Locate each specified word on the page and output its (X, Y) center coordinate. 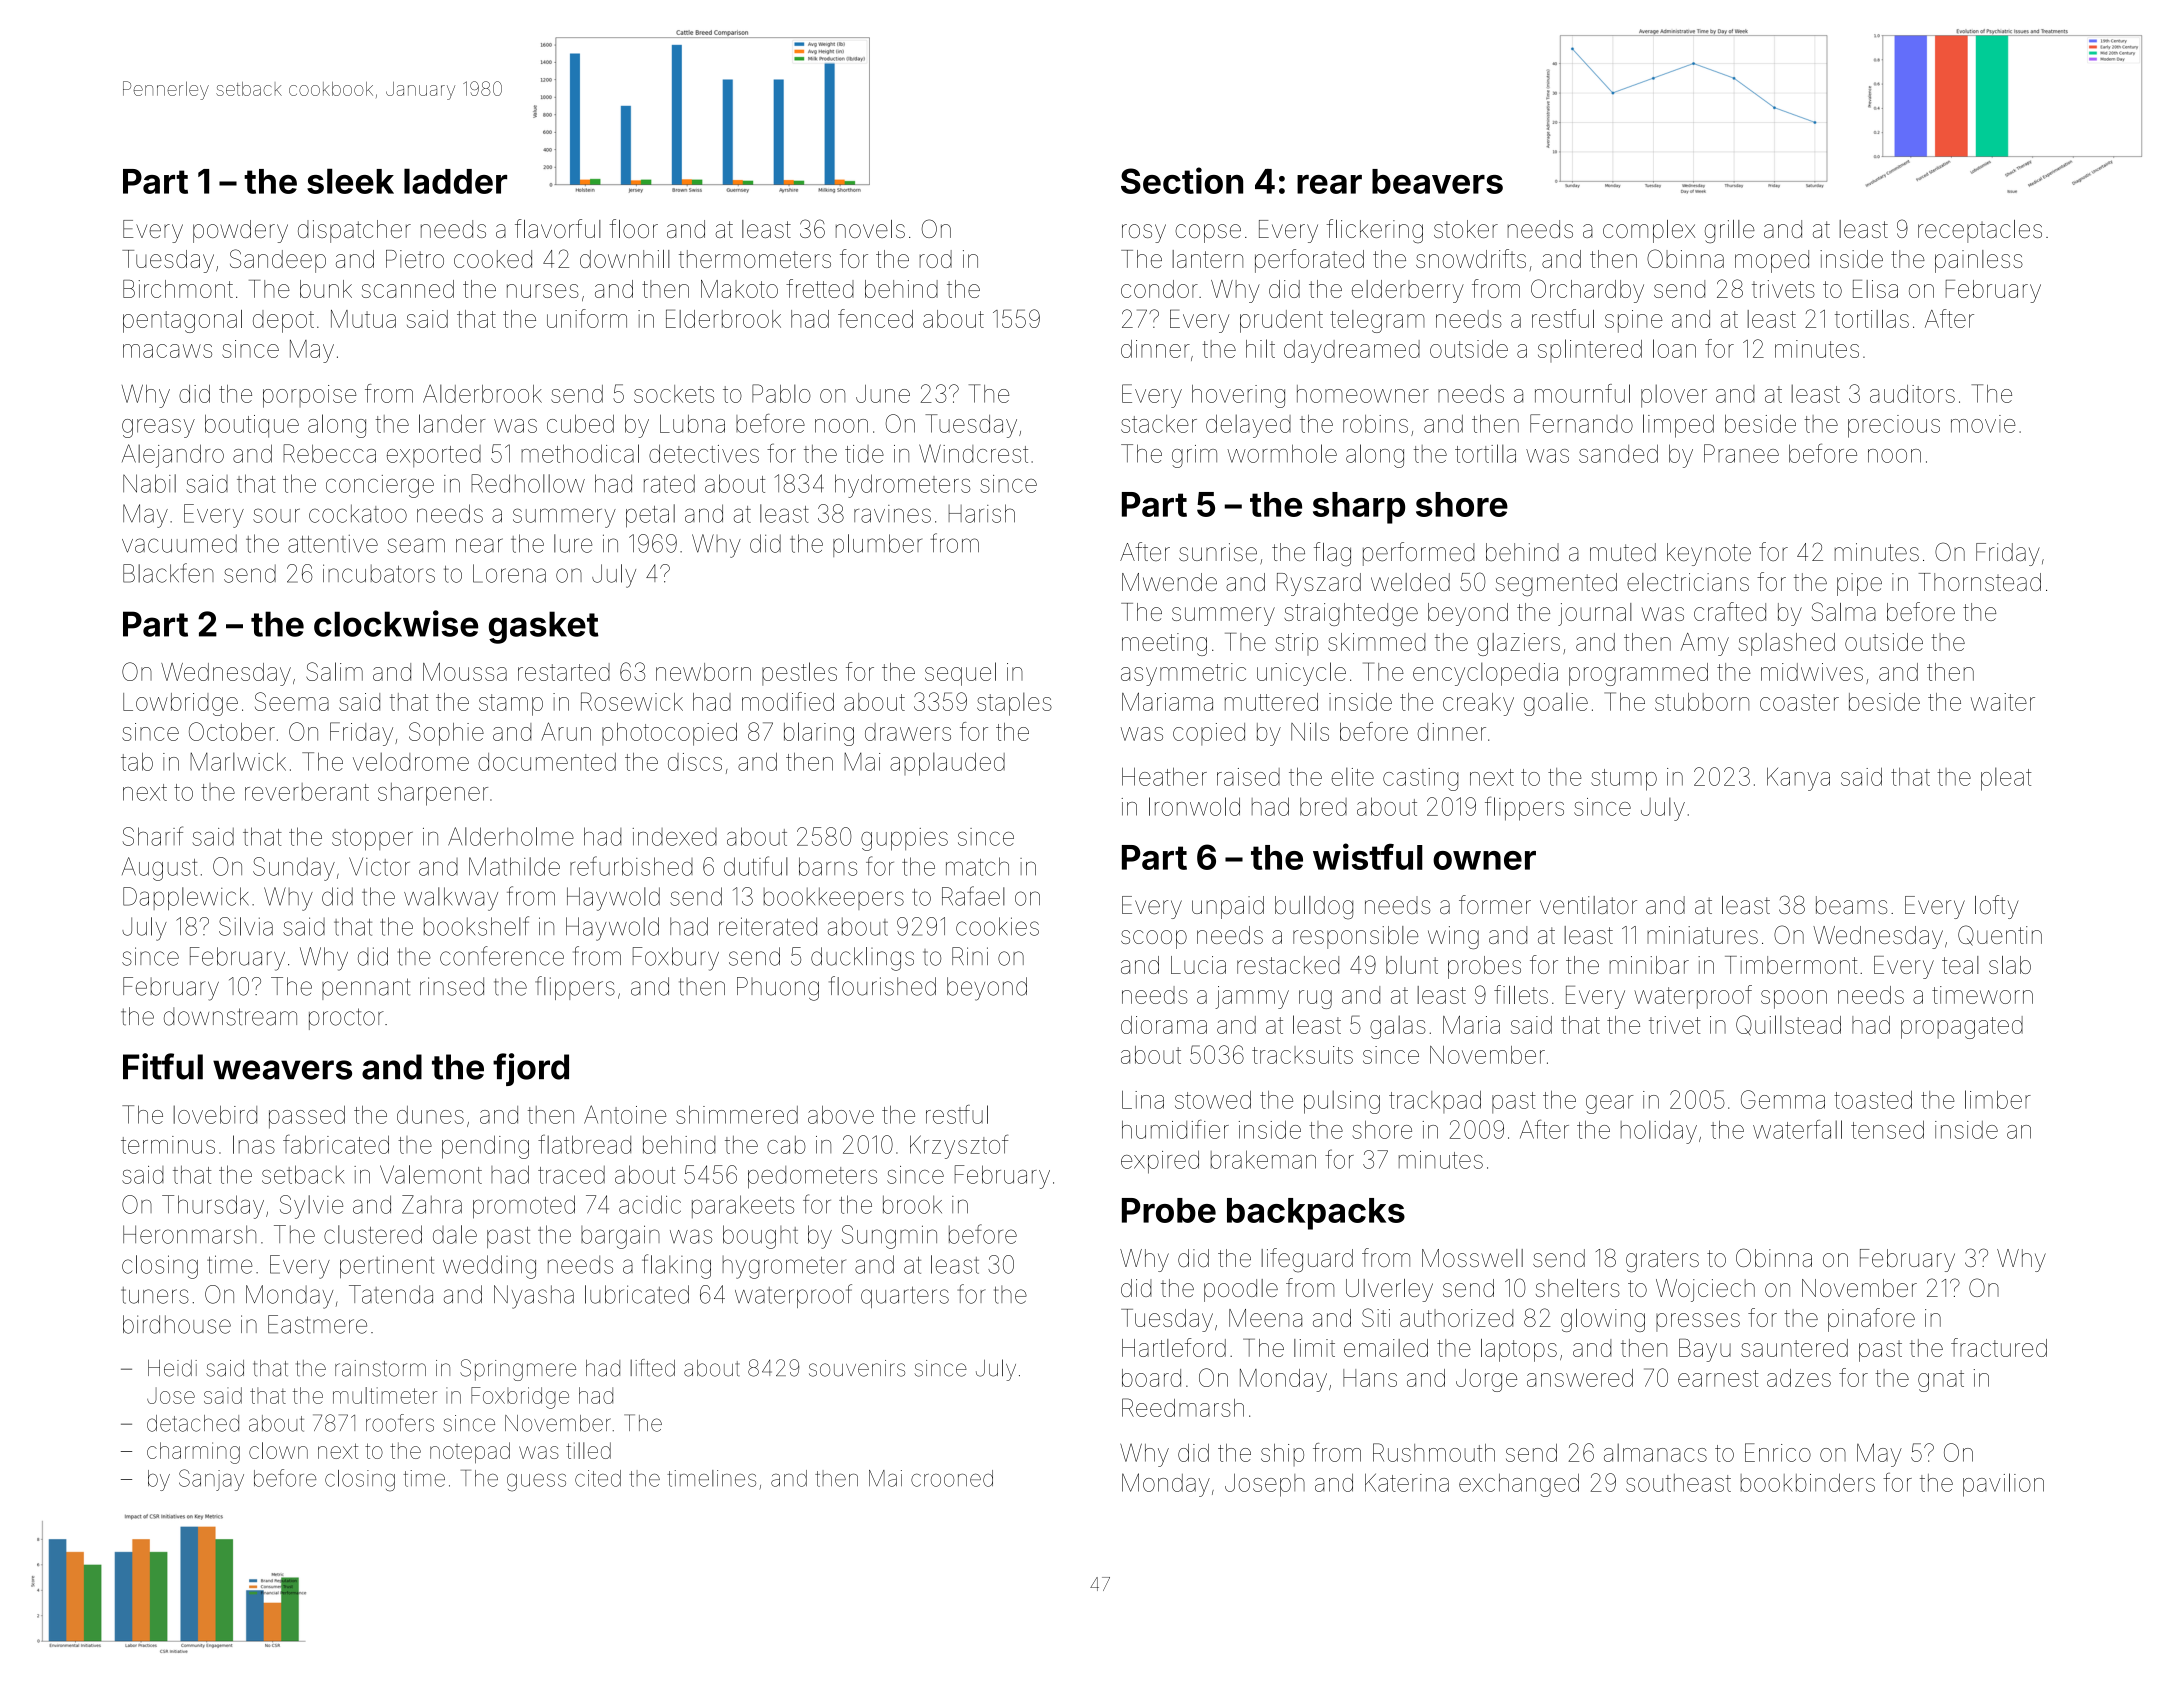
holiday (1659, 1132)
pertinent (387, 1266)
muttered (1271, 702)
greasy (158, 428)
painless (1979, 261)
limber (1998, 1099)
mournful (1582, 393)
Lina (1143, 1100)
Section (1182, 180)
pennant (366, 989)
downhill (625, 259)
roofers (400, 1423)
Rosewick (632, 701)
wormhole (1282, 453)
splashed (1787, 644)
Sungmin (889, 1237)
